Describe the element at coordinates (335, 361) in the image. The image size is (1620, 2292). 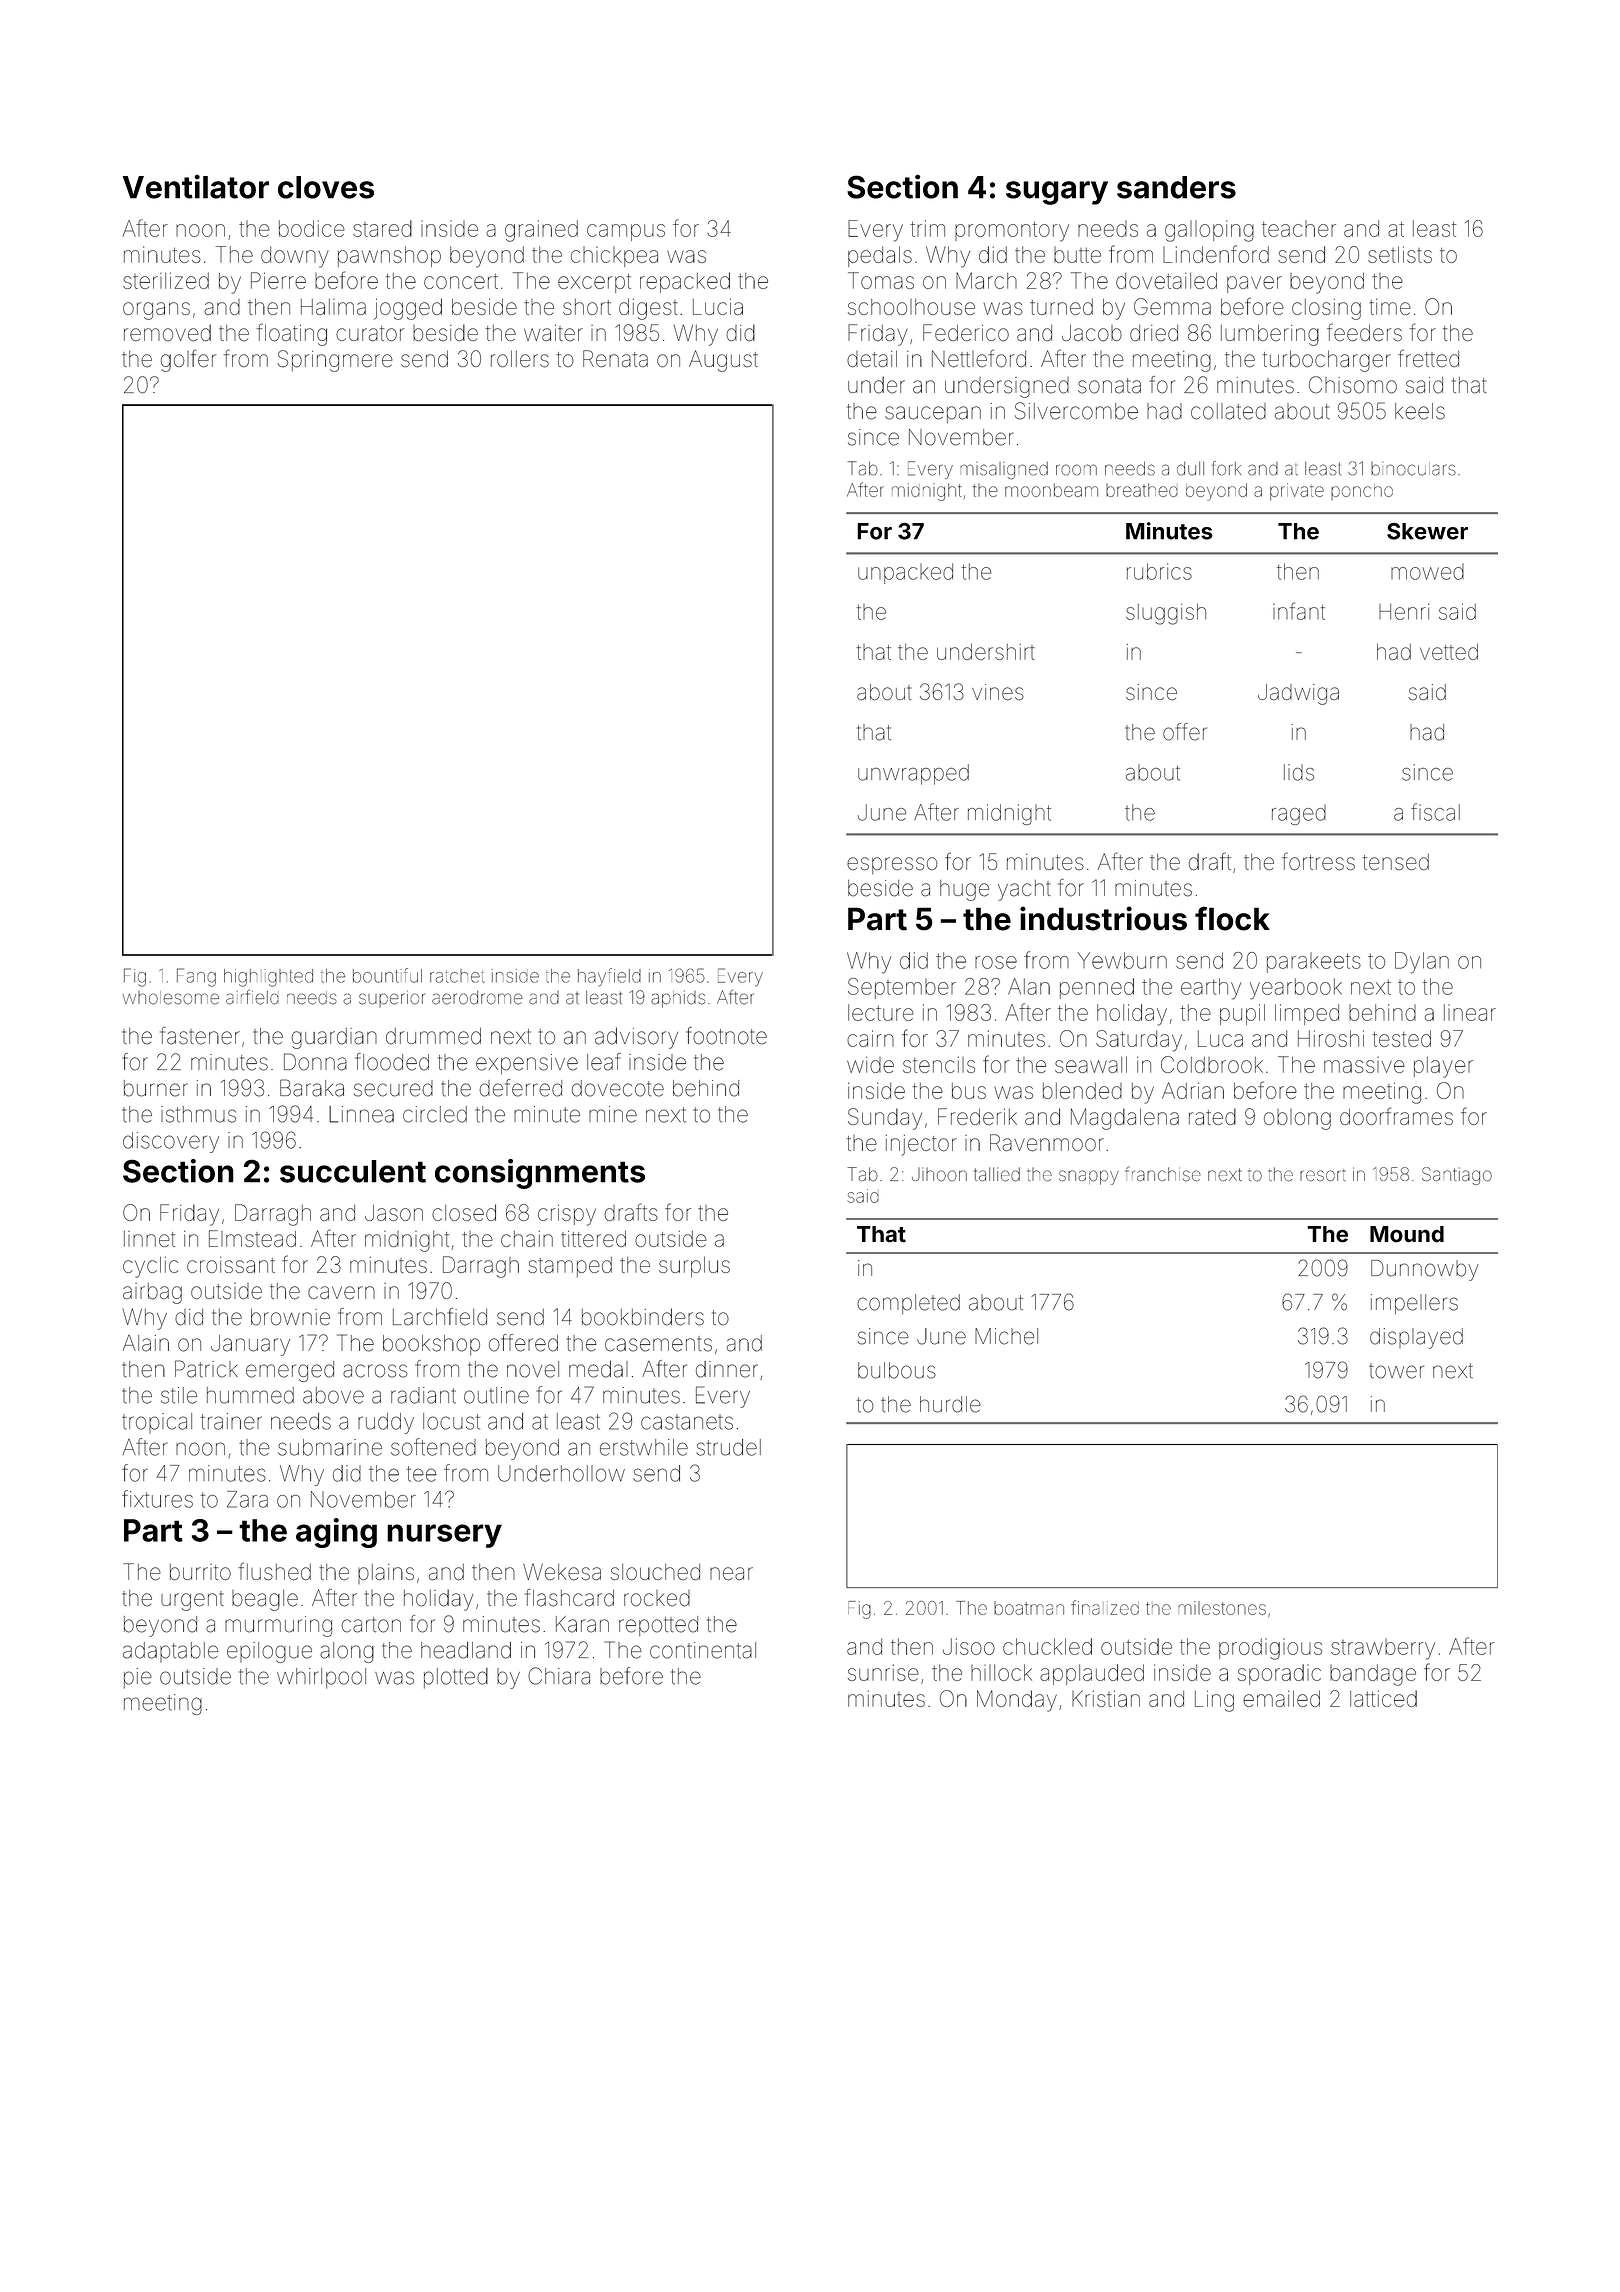
I see `Springmere` at that location.
